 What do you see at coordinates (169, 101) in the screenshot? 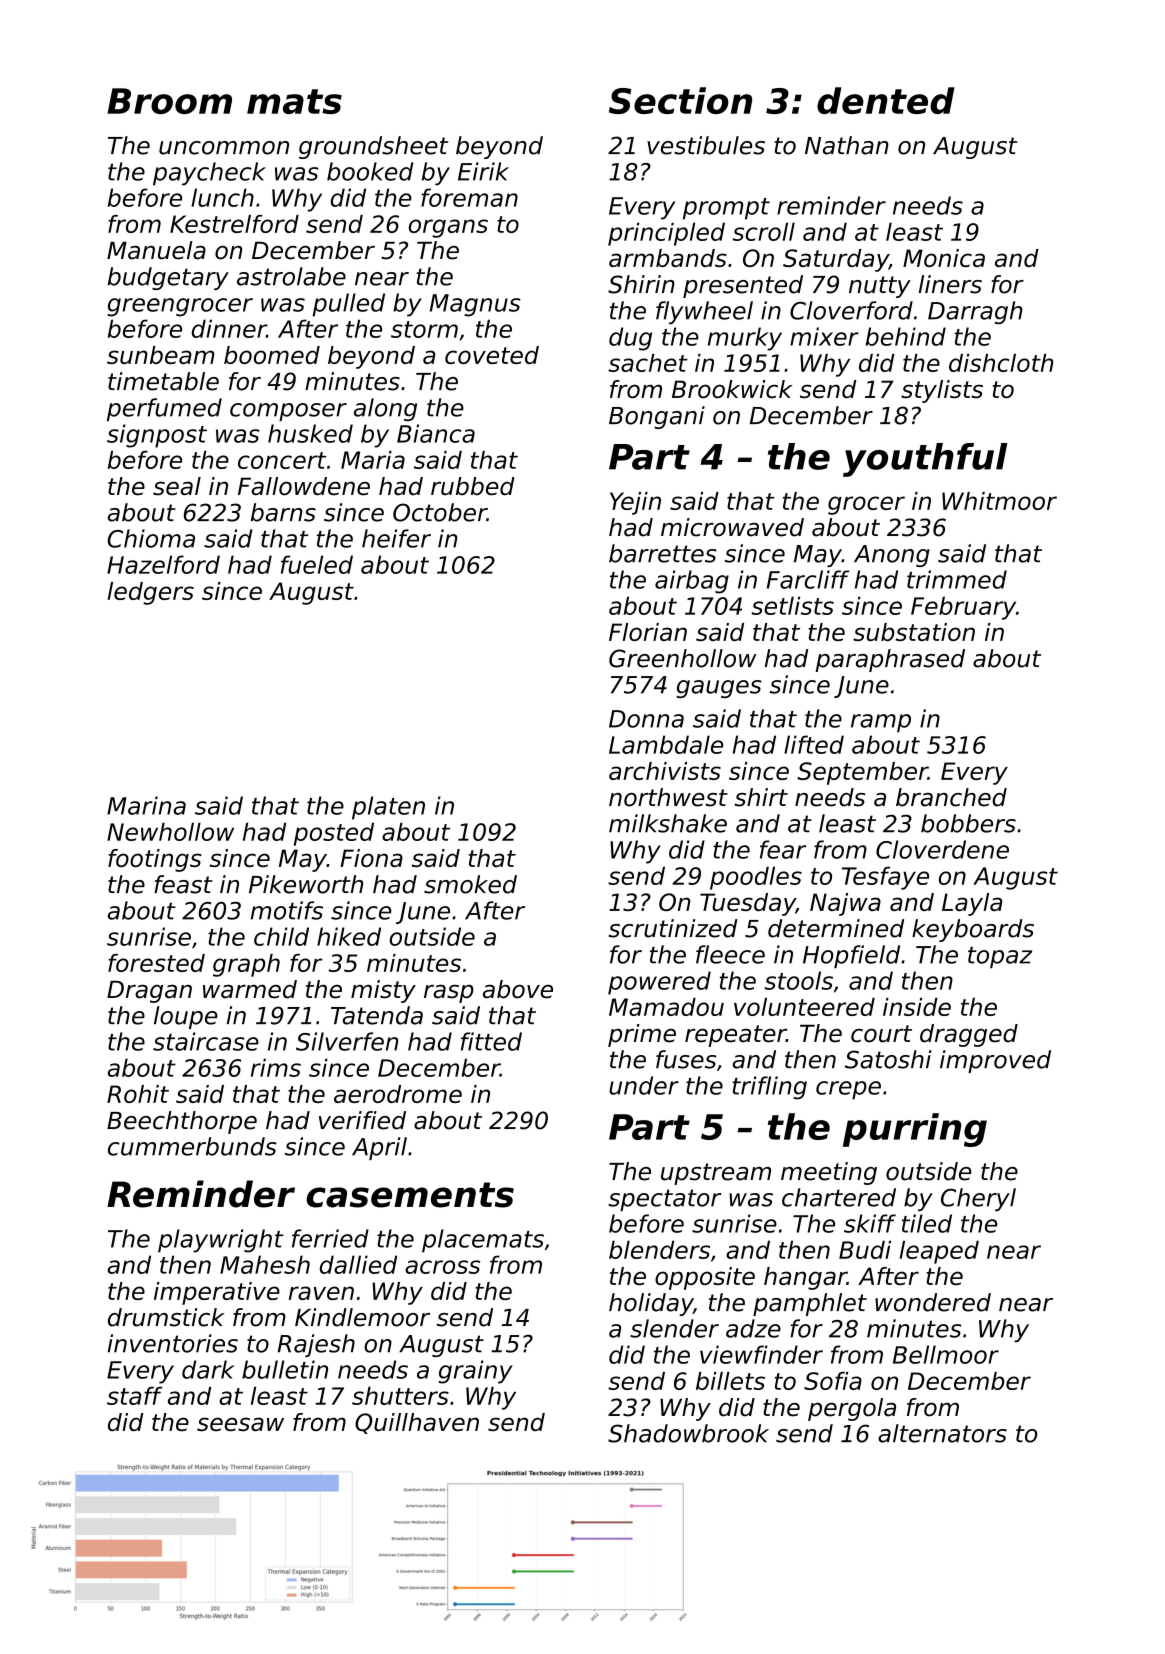
I see `Broom` at bounding box center [169, 101].
